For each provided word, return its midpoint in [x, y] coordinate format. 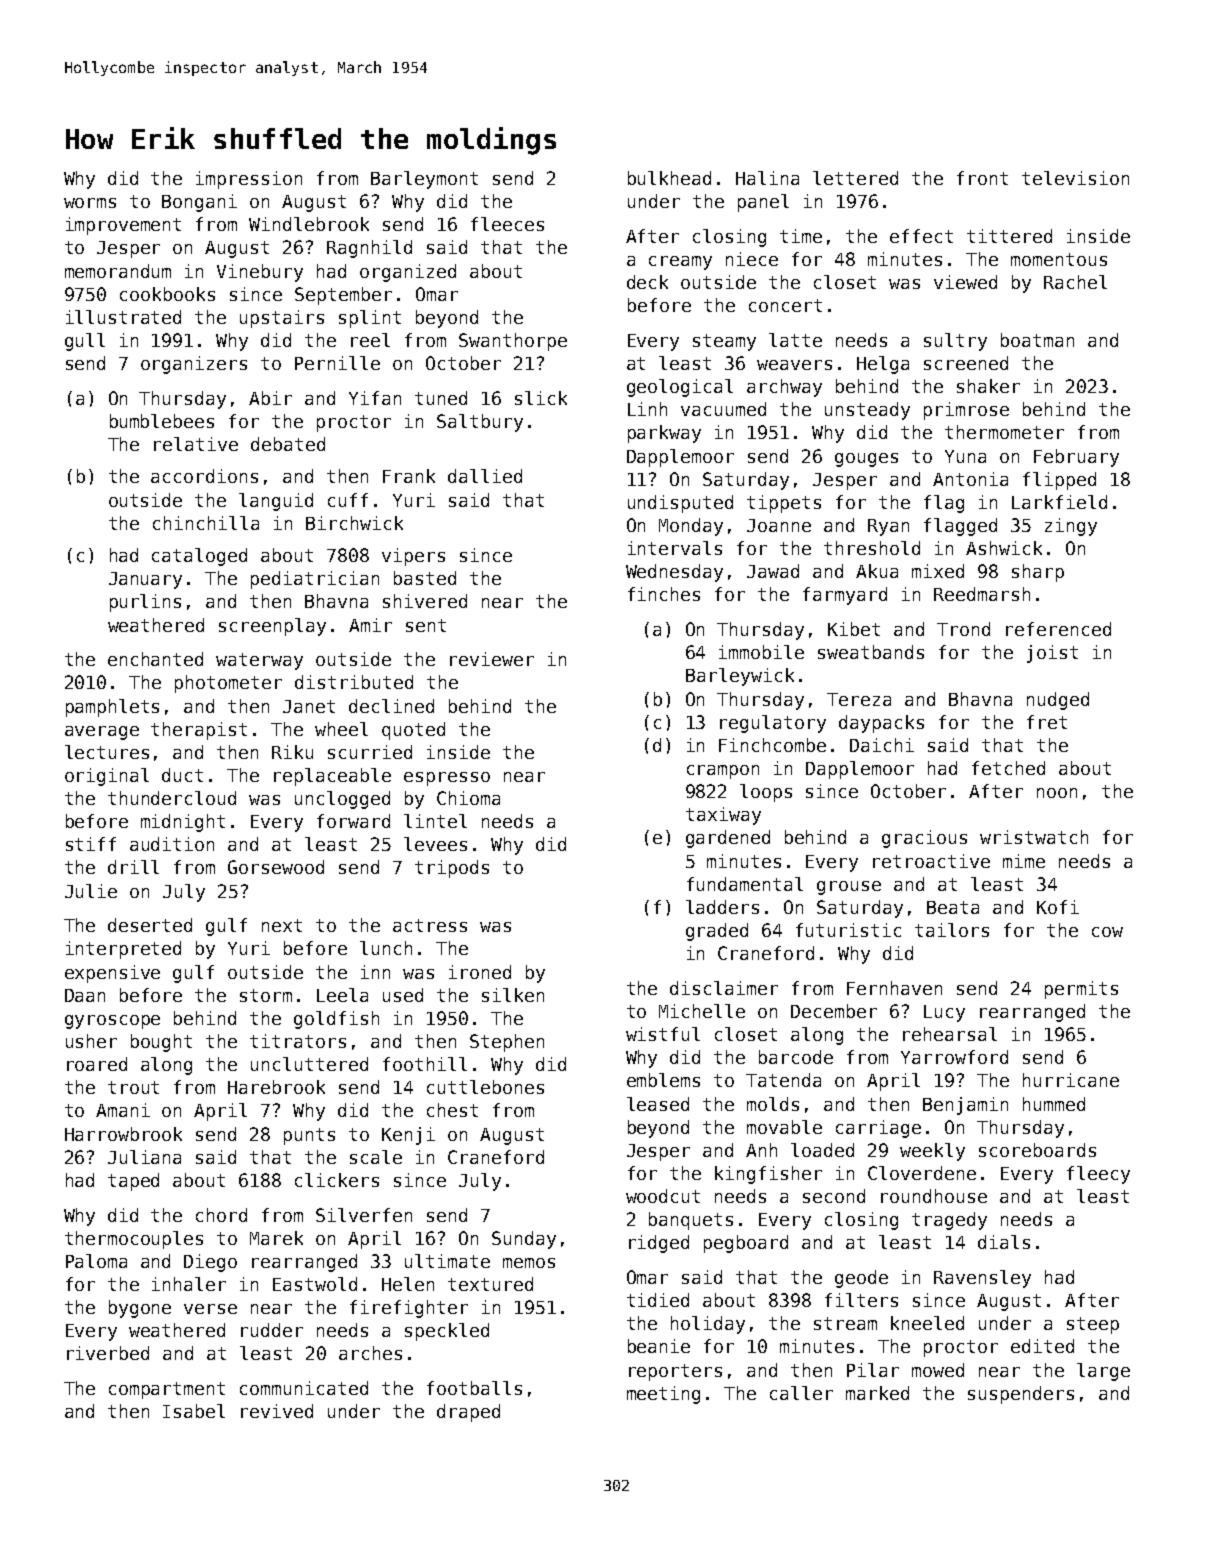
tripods [452, 869]
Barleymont [424, 180]
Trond [963, 629]
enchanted [155, 659]
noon [1057, 793]
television [1075, 178]
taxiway [723, 816]
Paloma [96, 1261]
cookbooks [167, 294]
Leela [342, 995]
